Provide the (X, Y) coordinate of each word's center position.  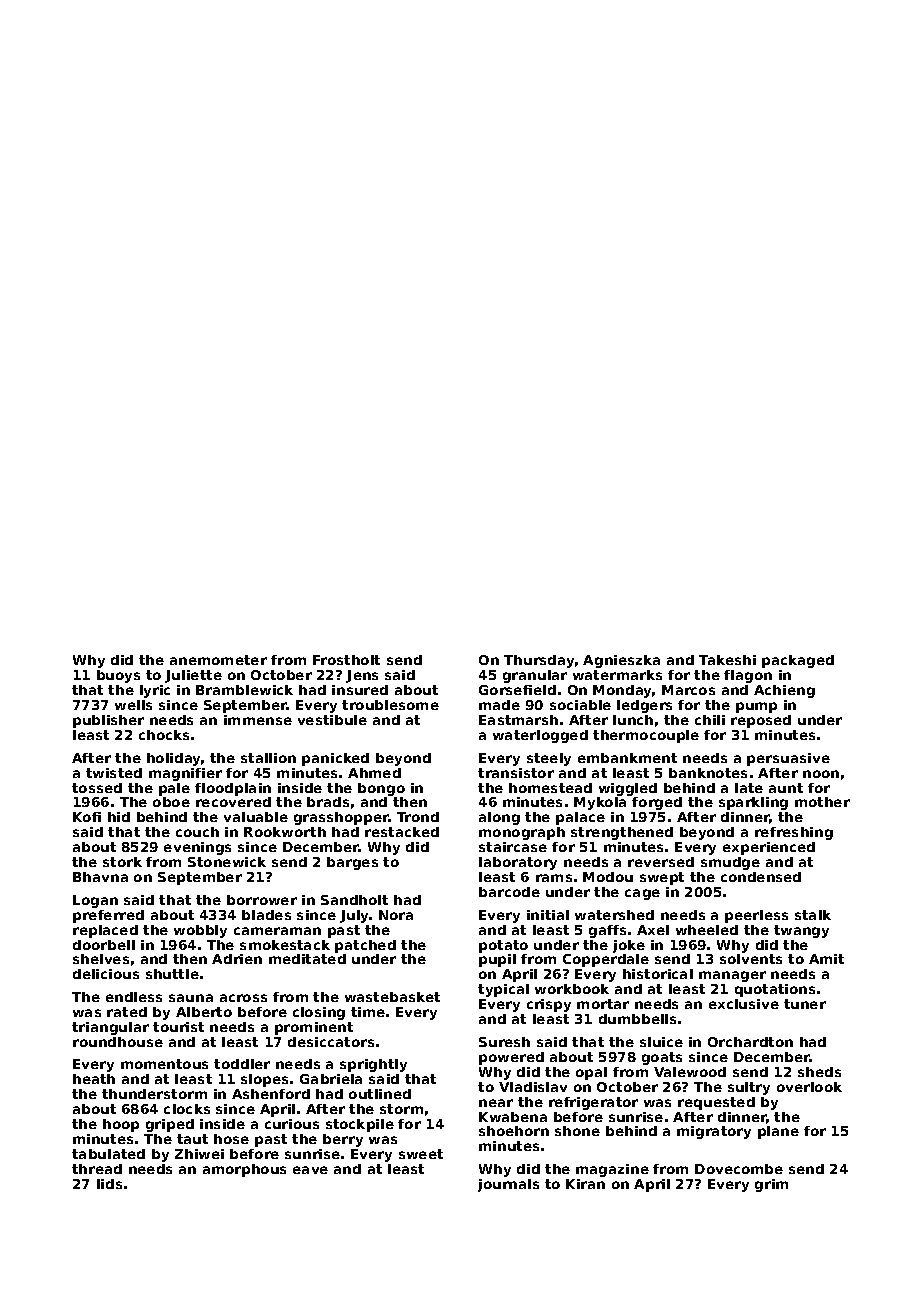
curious (292, 1124)
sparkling (753, 803)
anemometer (218, 660)
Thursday (539, 661)
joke (629, 946)
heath (94, 1079)
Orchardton (750, 1042)
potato (503, 946)
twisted (114, 773)
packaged (798, 661)
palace (580, 818)
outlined (380, 1094)
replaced (105, 931)
